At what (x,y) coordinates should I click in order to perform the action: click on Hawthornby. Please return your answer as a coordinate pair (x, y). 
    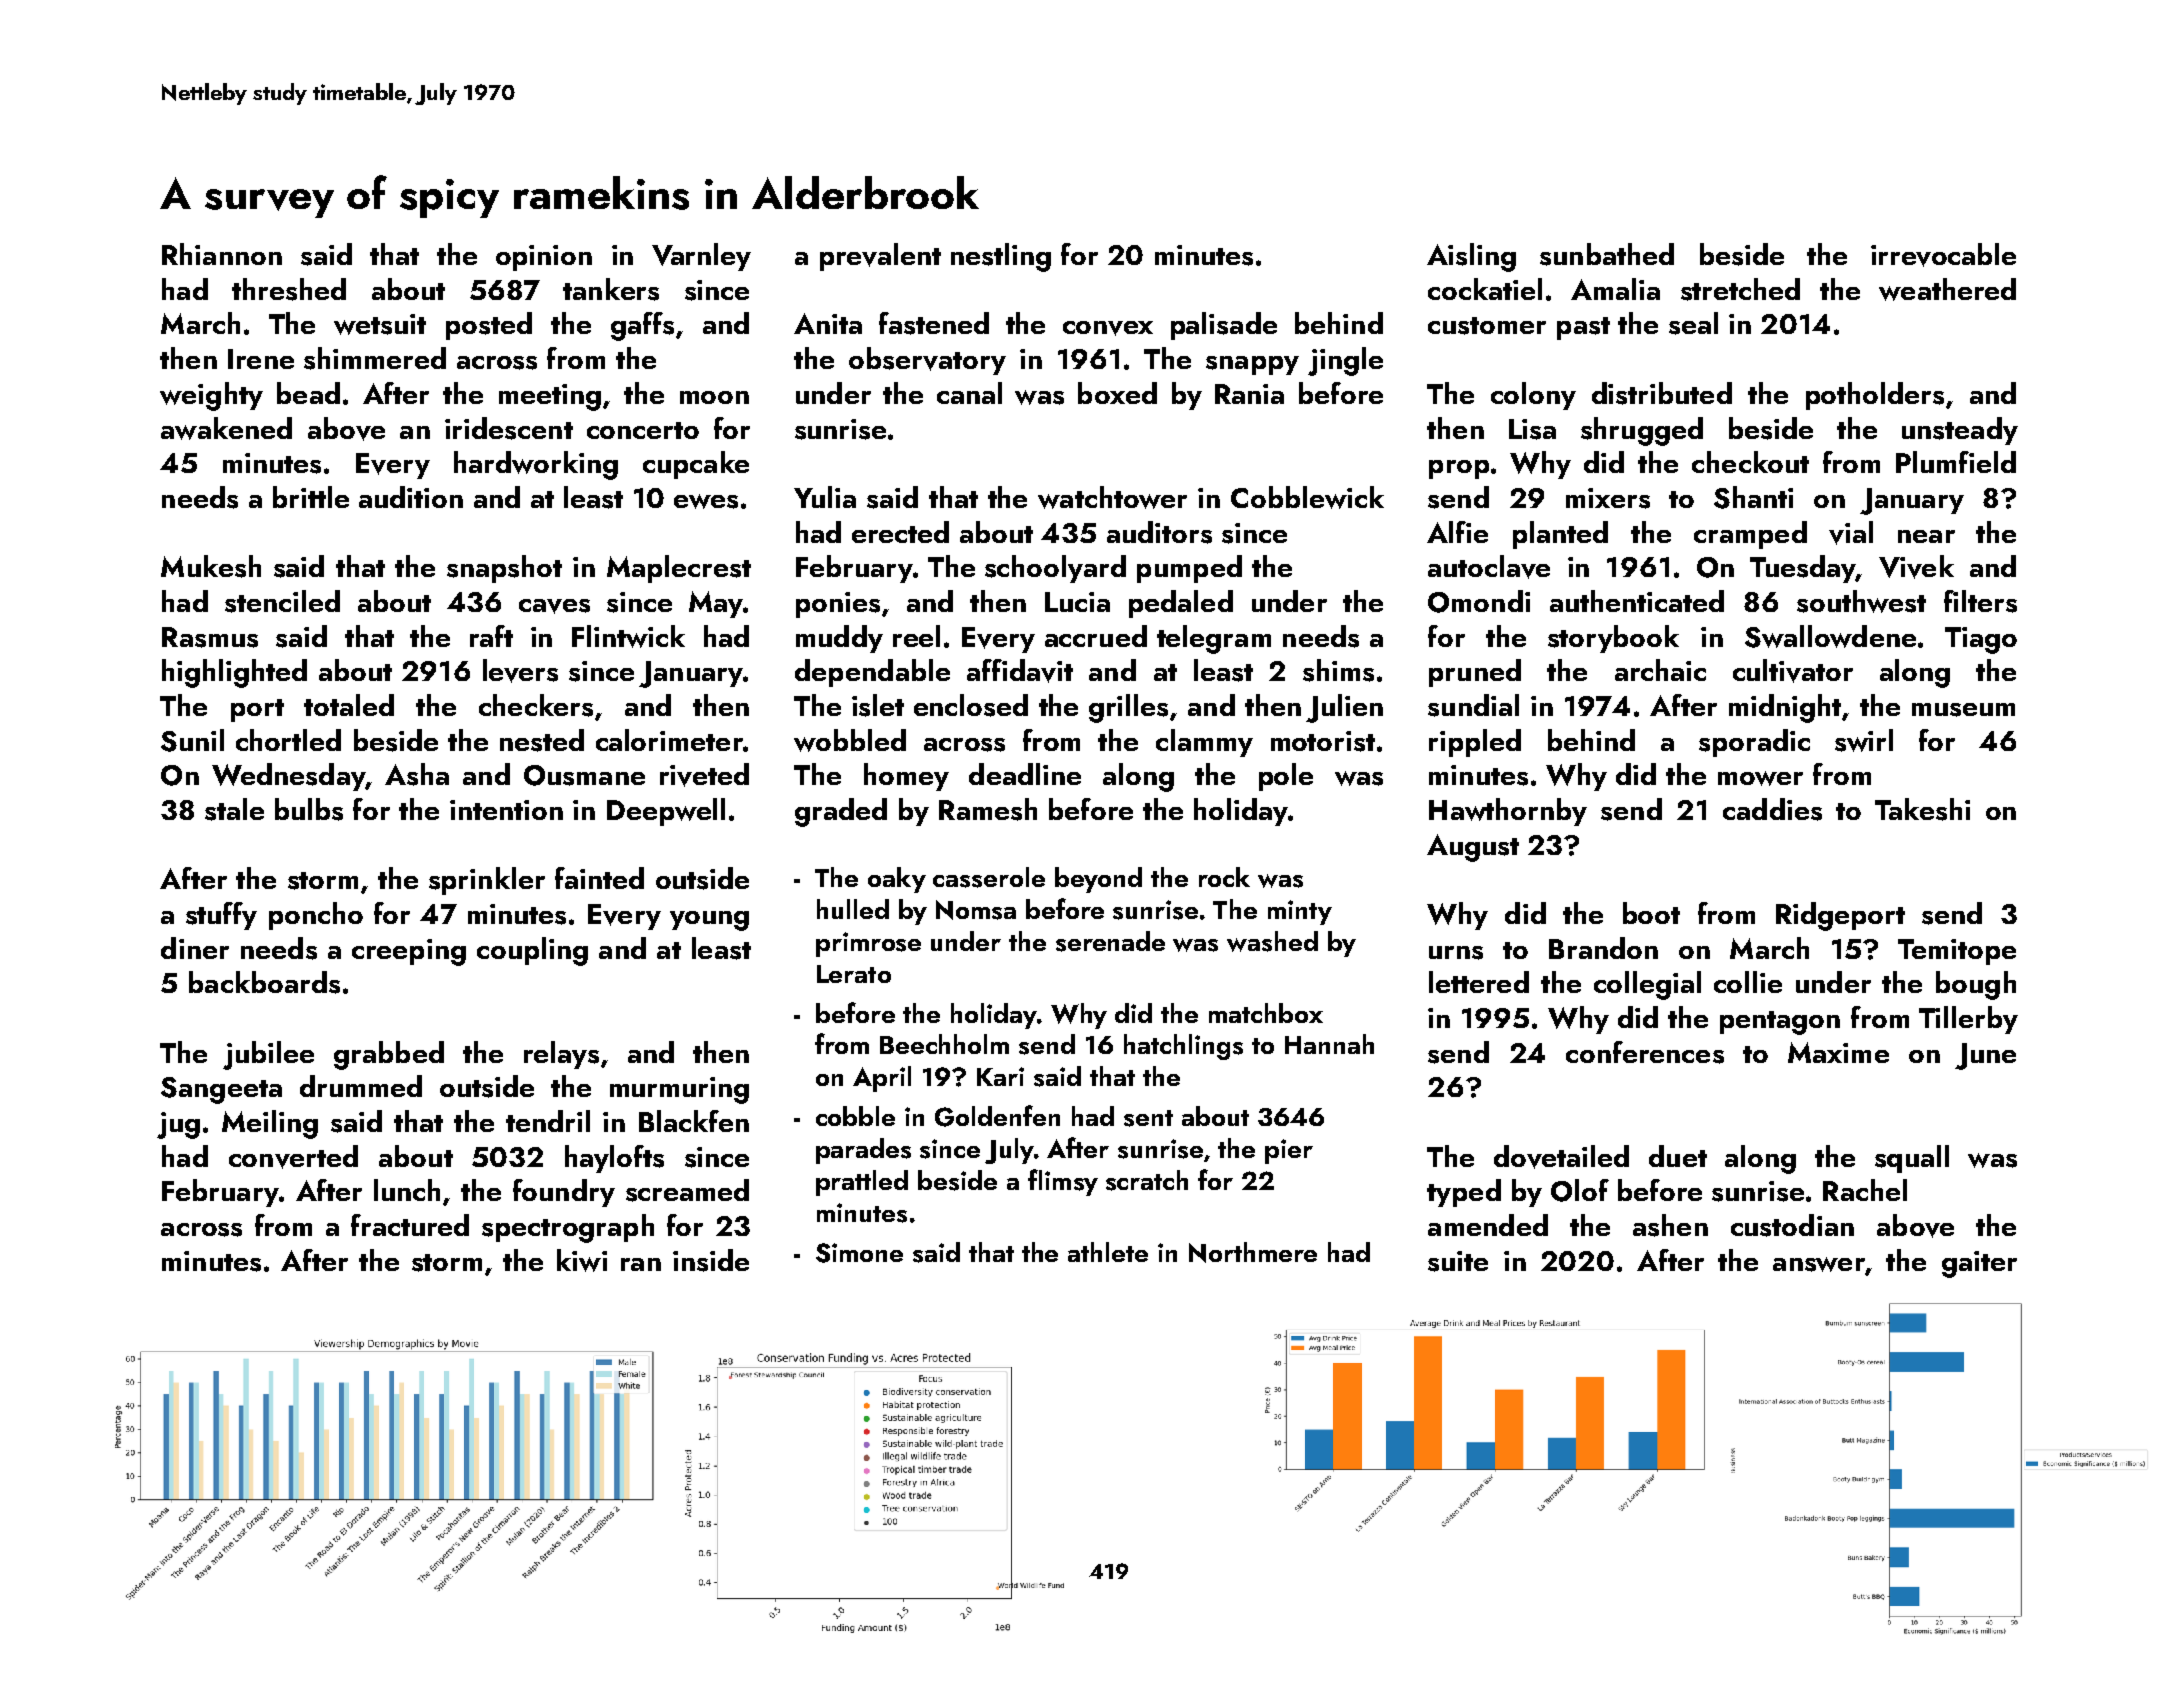
    Looking at the image, I should click on (1508, 812).
